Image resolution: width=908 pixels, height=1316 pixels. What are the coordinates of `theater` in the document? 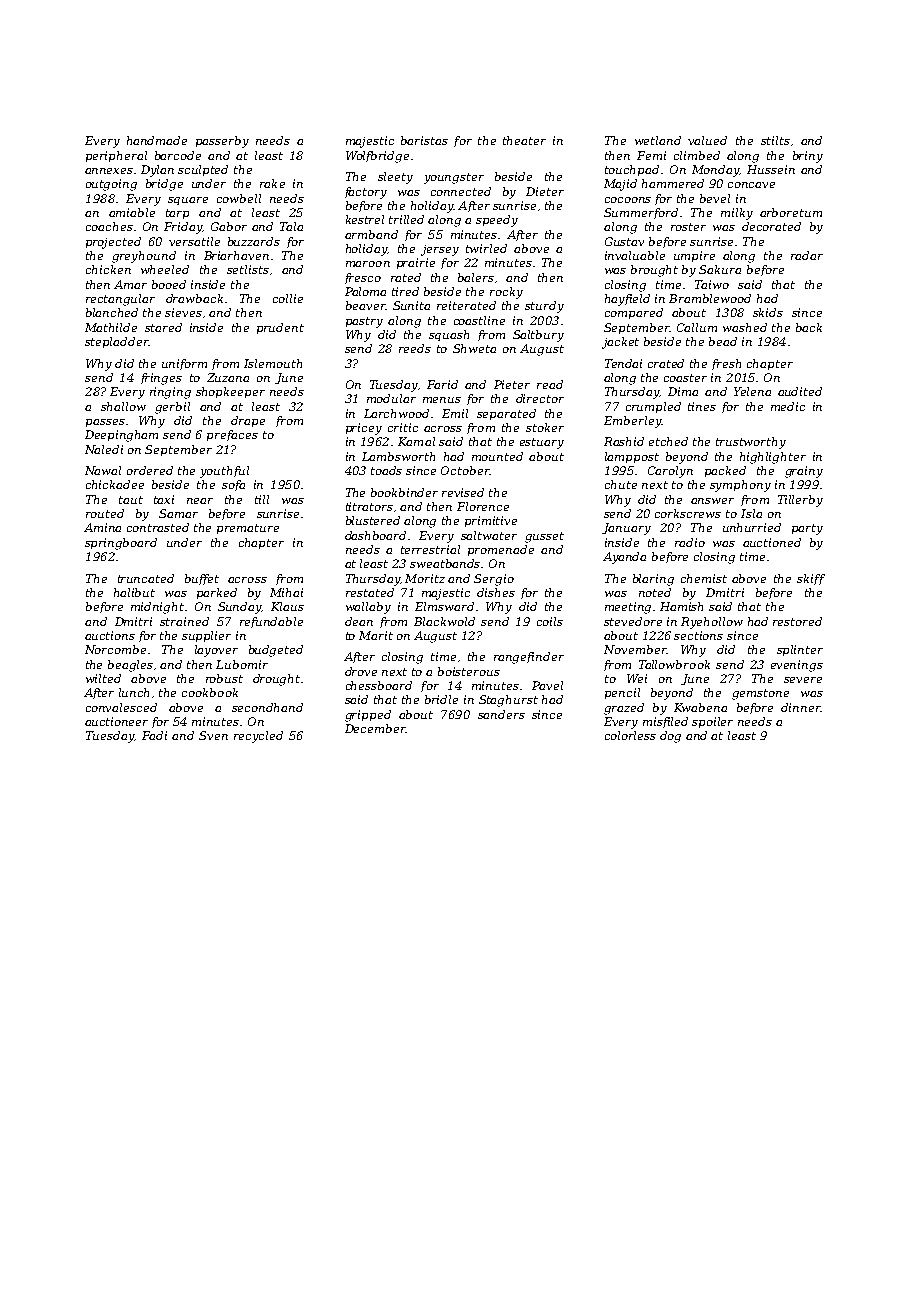 It's located at (524, 140).
